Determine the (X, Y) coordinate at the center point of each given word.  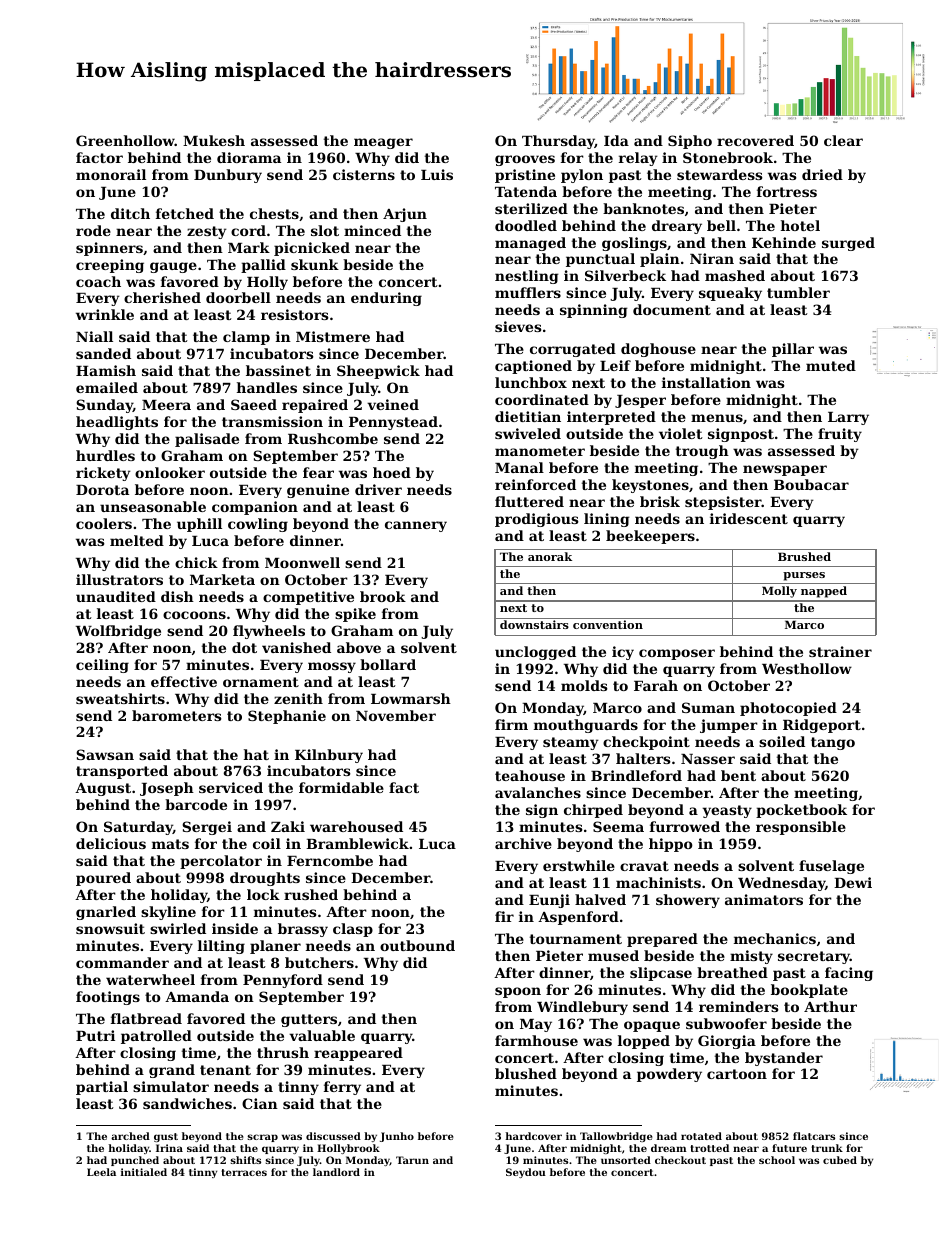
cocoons (194, 615)
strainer (840, 651)
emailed (107, 387)
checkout (680, 1160)
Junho (397, 1137)
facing (849, 974)
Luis (437, 174)
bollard (388, 664)
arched (130, 1136)
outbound (417, 945)
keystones (650, 486)
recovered (755, 140)
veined (393, 404)
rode (93, 230)
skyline (168, 913)
